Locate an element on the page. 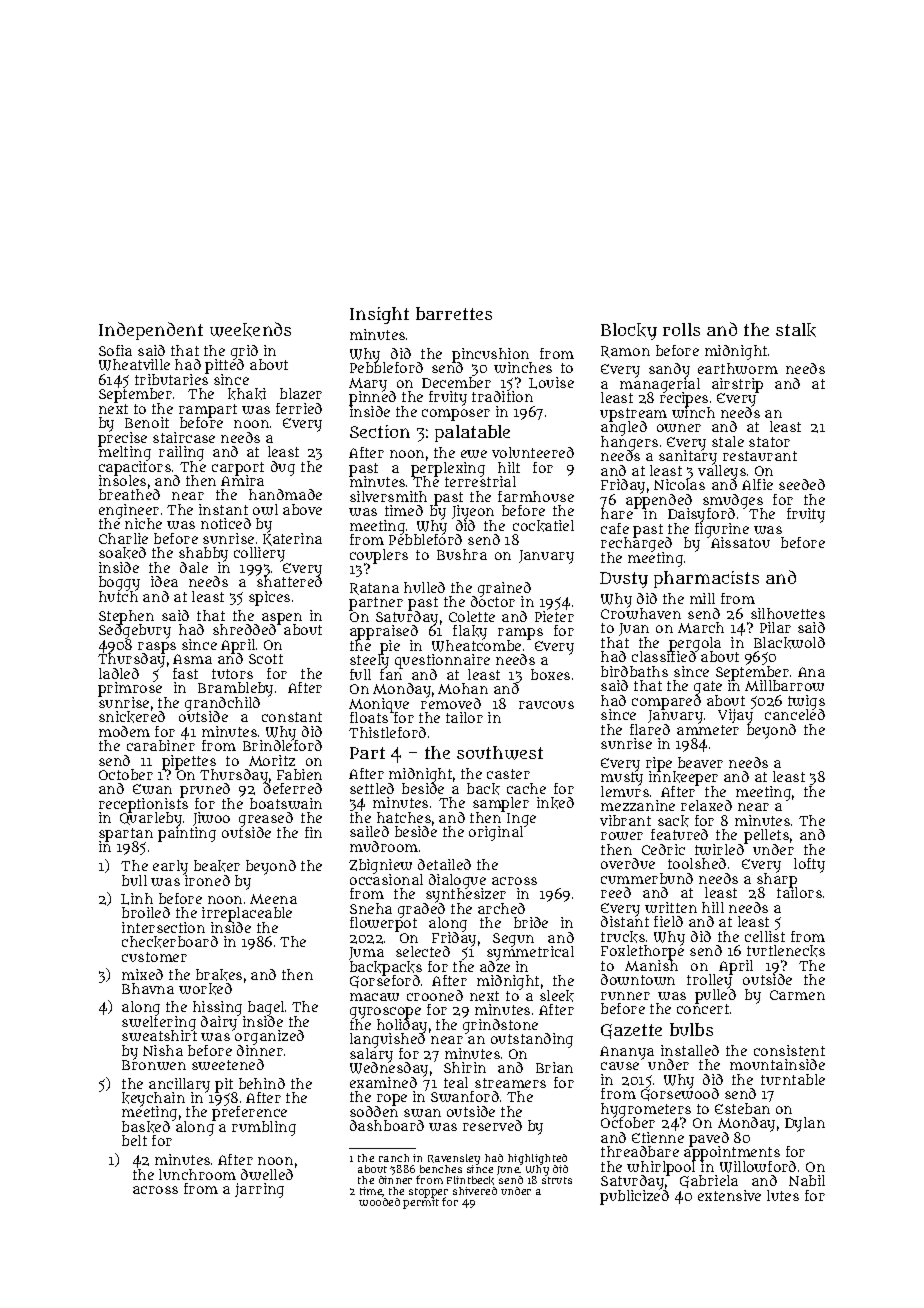 This document has height=1308, width=924. Ratana is located at coordinates (374, 589).
